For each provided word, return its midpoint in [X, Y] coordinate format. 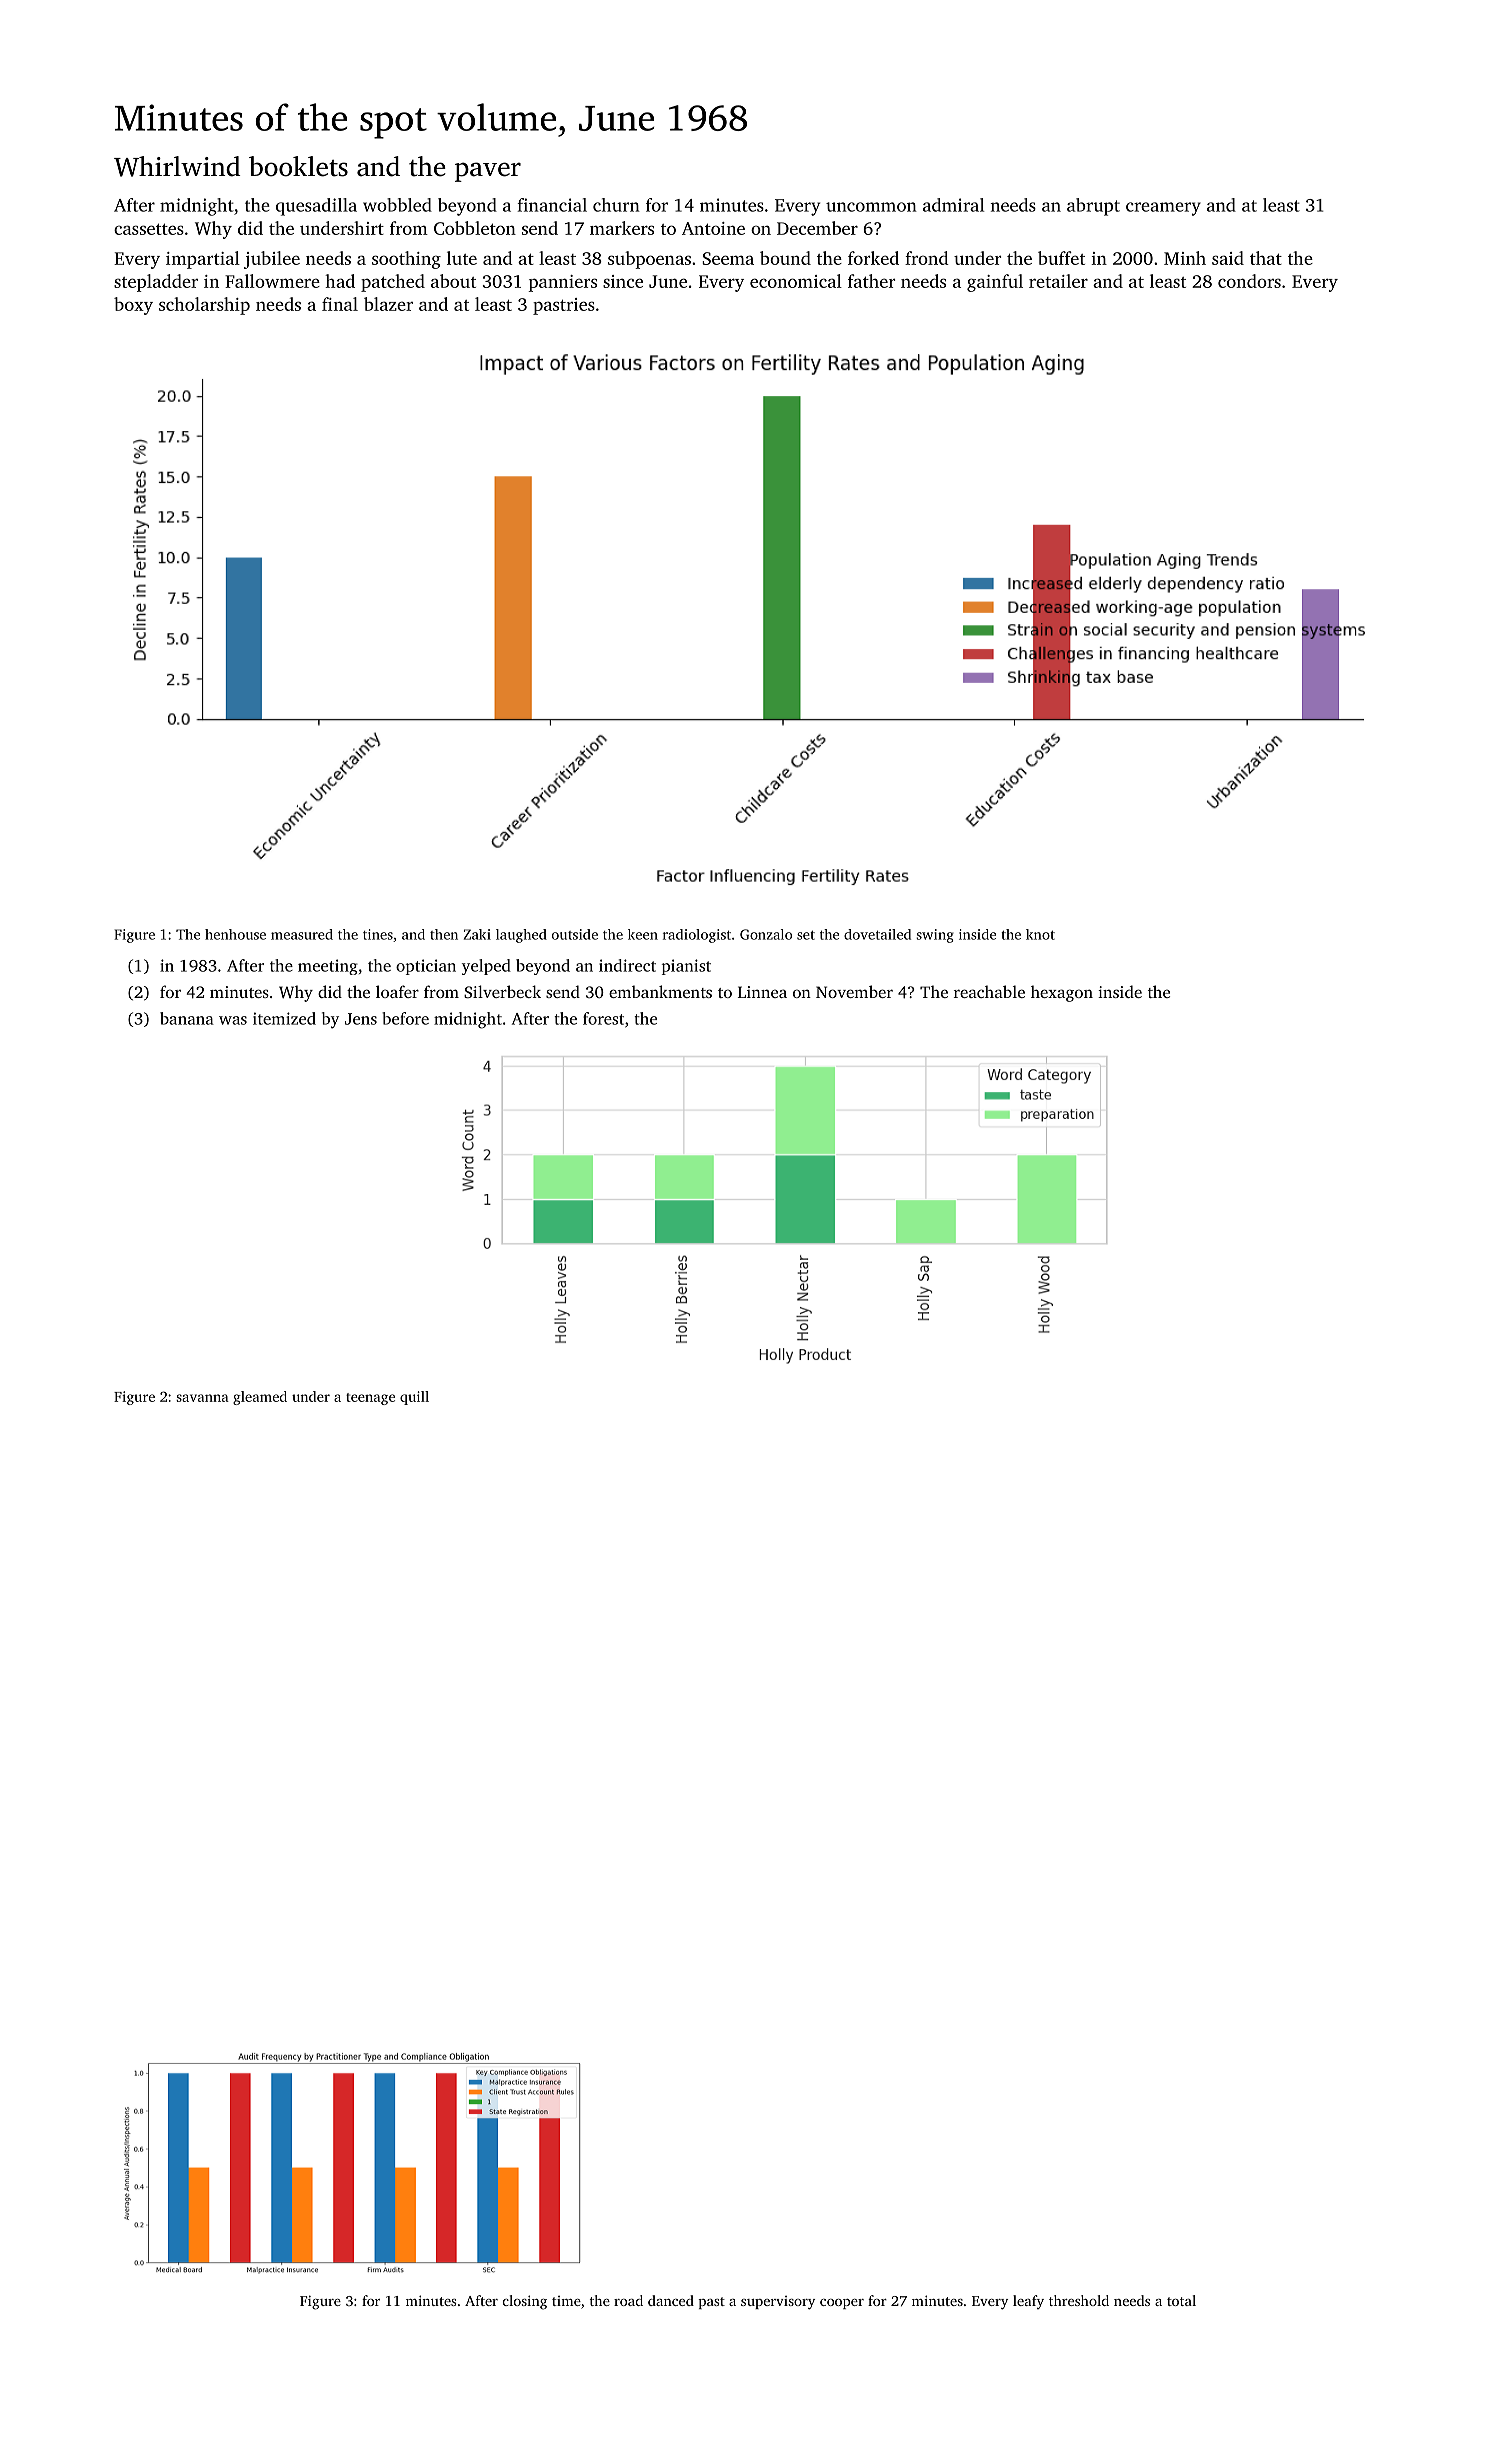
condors [1249, 281]
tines [378, 934]
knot [1040, 934]
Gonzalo [766, 934]
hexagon [1062, 993]
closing [525, 2302]
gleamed [260, 1398]
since [623, 281]
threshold [1079, 2300]
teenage [370, 1399]
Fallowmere [272, 281]
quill [414, 1398]
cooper [842, 2304]
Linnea [762, 992]
